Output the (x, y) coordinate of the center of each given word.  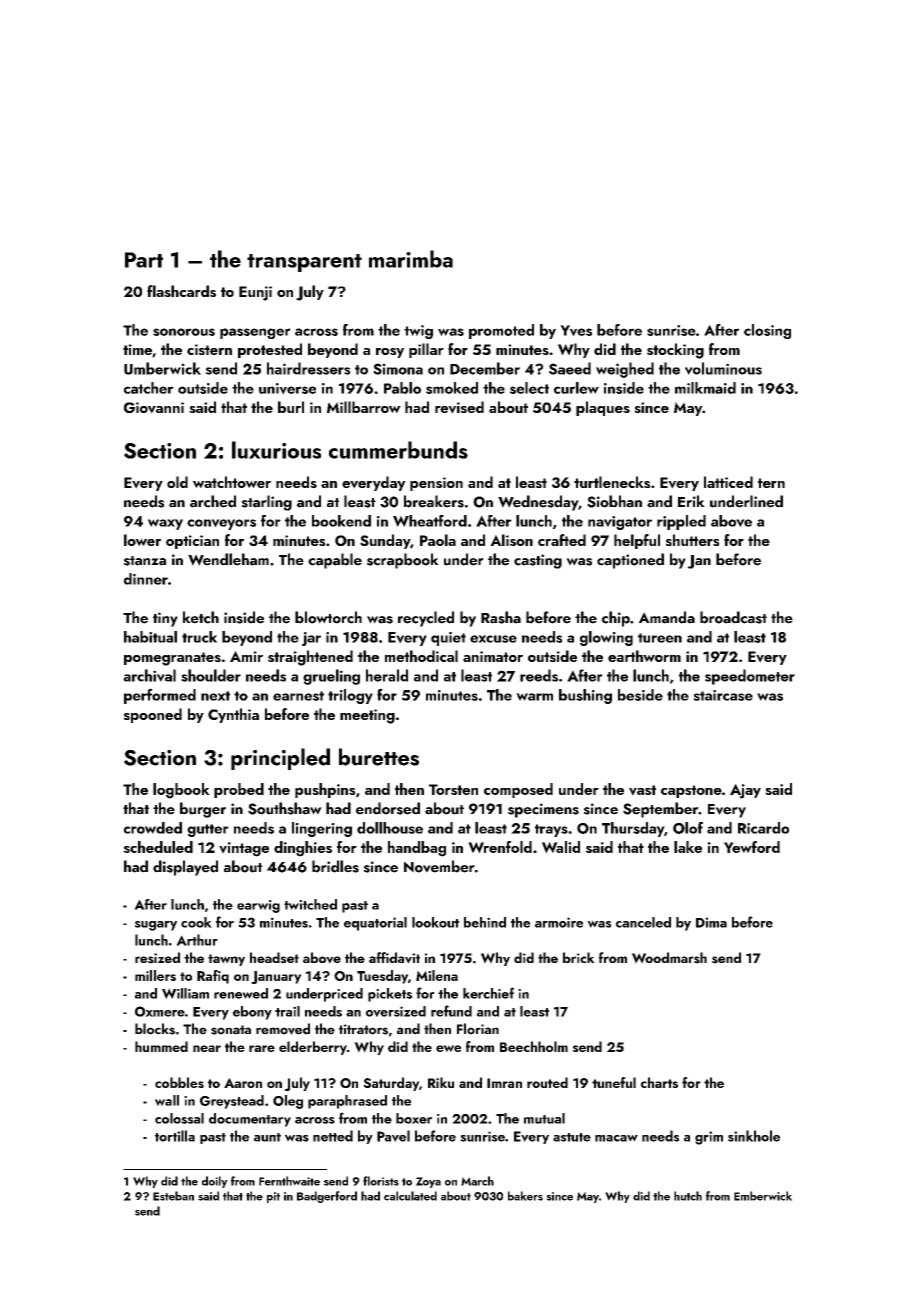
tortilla (175, 1136)
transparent (304, 263)
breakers (434, 501)
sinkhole (754, 1136)
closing (767, 331)
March (477, 1181)
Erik (691, 501)
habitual (150, 637)
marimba (411, 259)
